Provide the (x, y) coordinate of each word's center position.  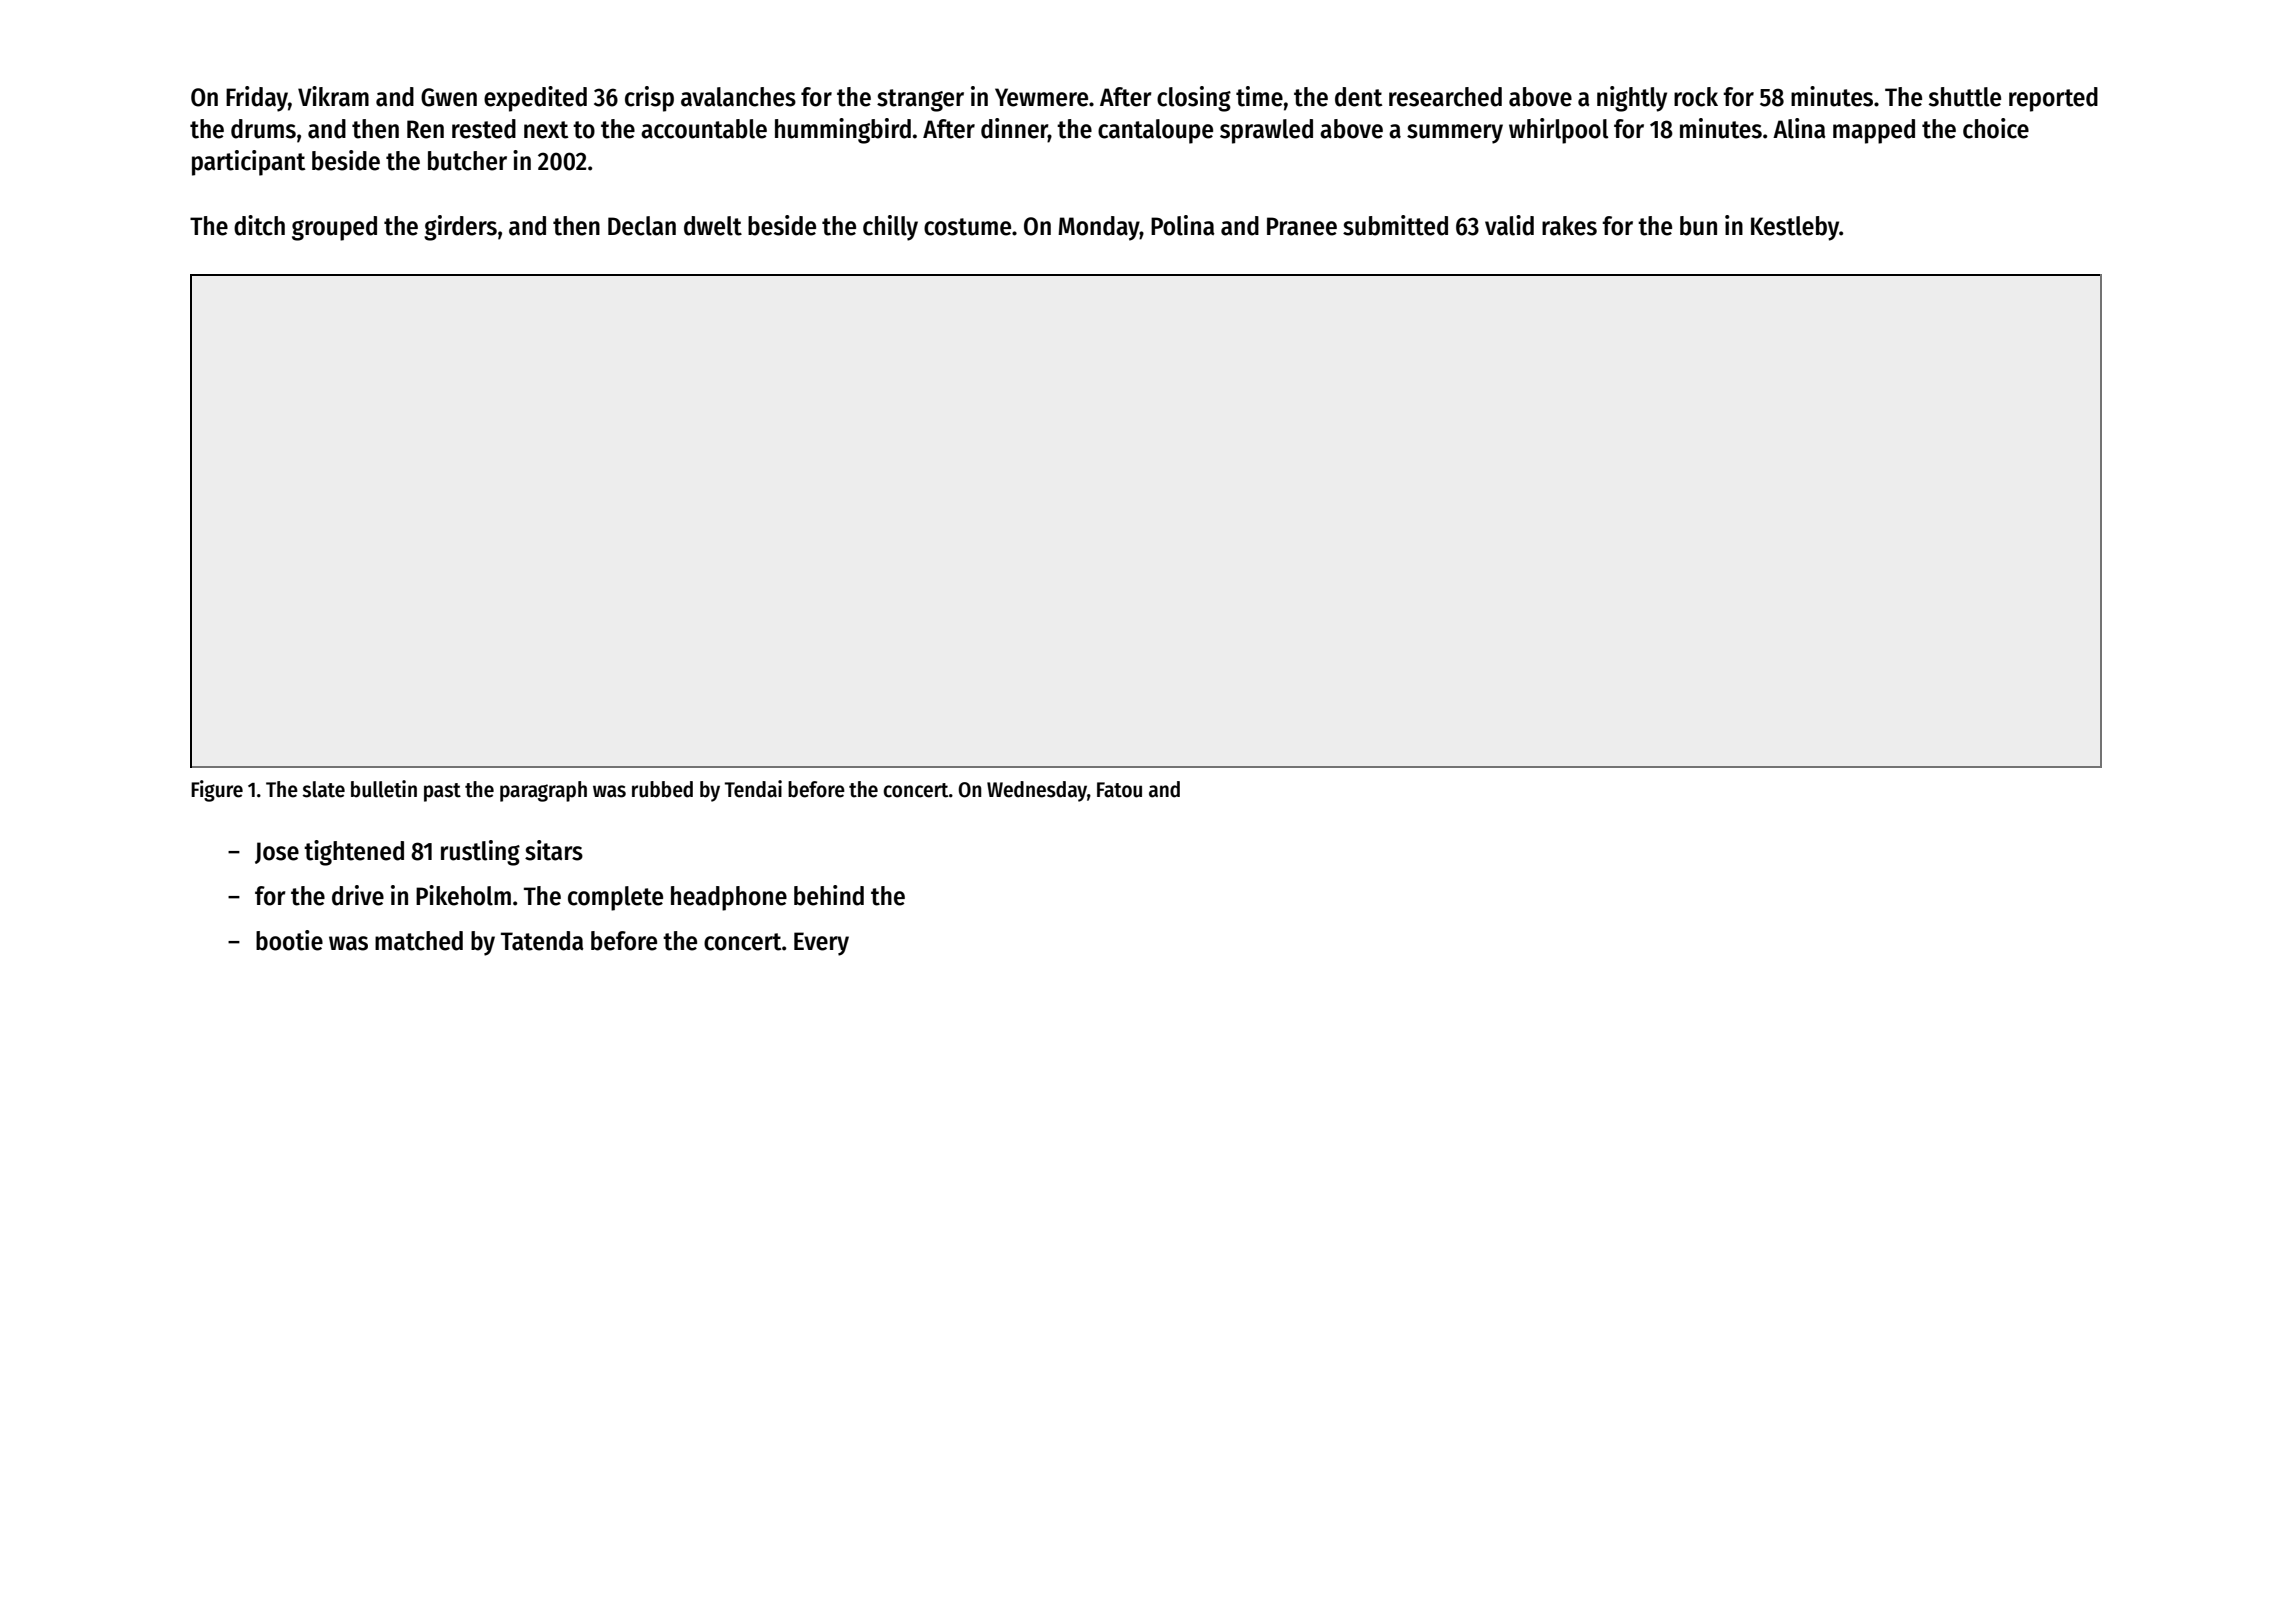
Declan (642, 226)
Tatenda (542, 941)
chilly (890, 228)
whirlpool (1559, 131)
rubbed (662, 789)
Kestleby (1795, 228)
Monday (1099, 228)
